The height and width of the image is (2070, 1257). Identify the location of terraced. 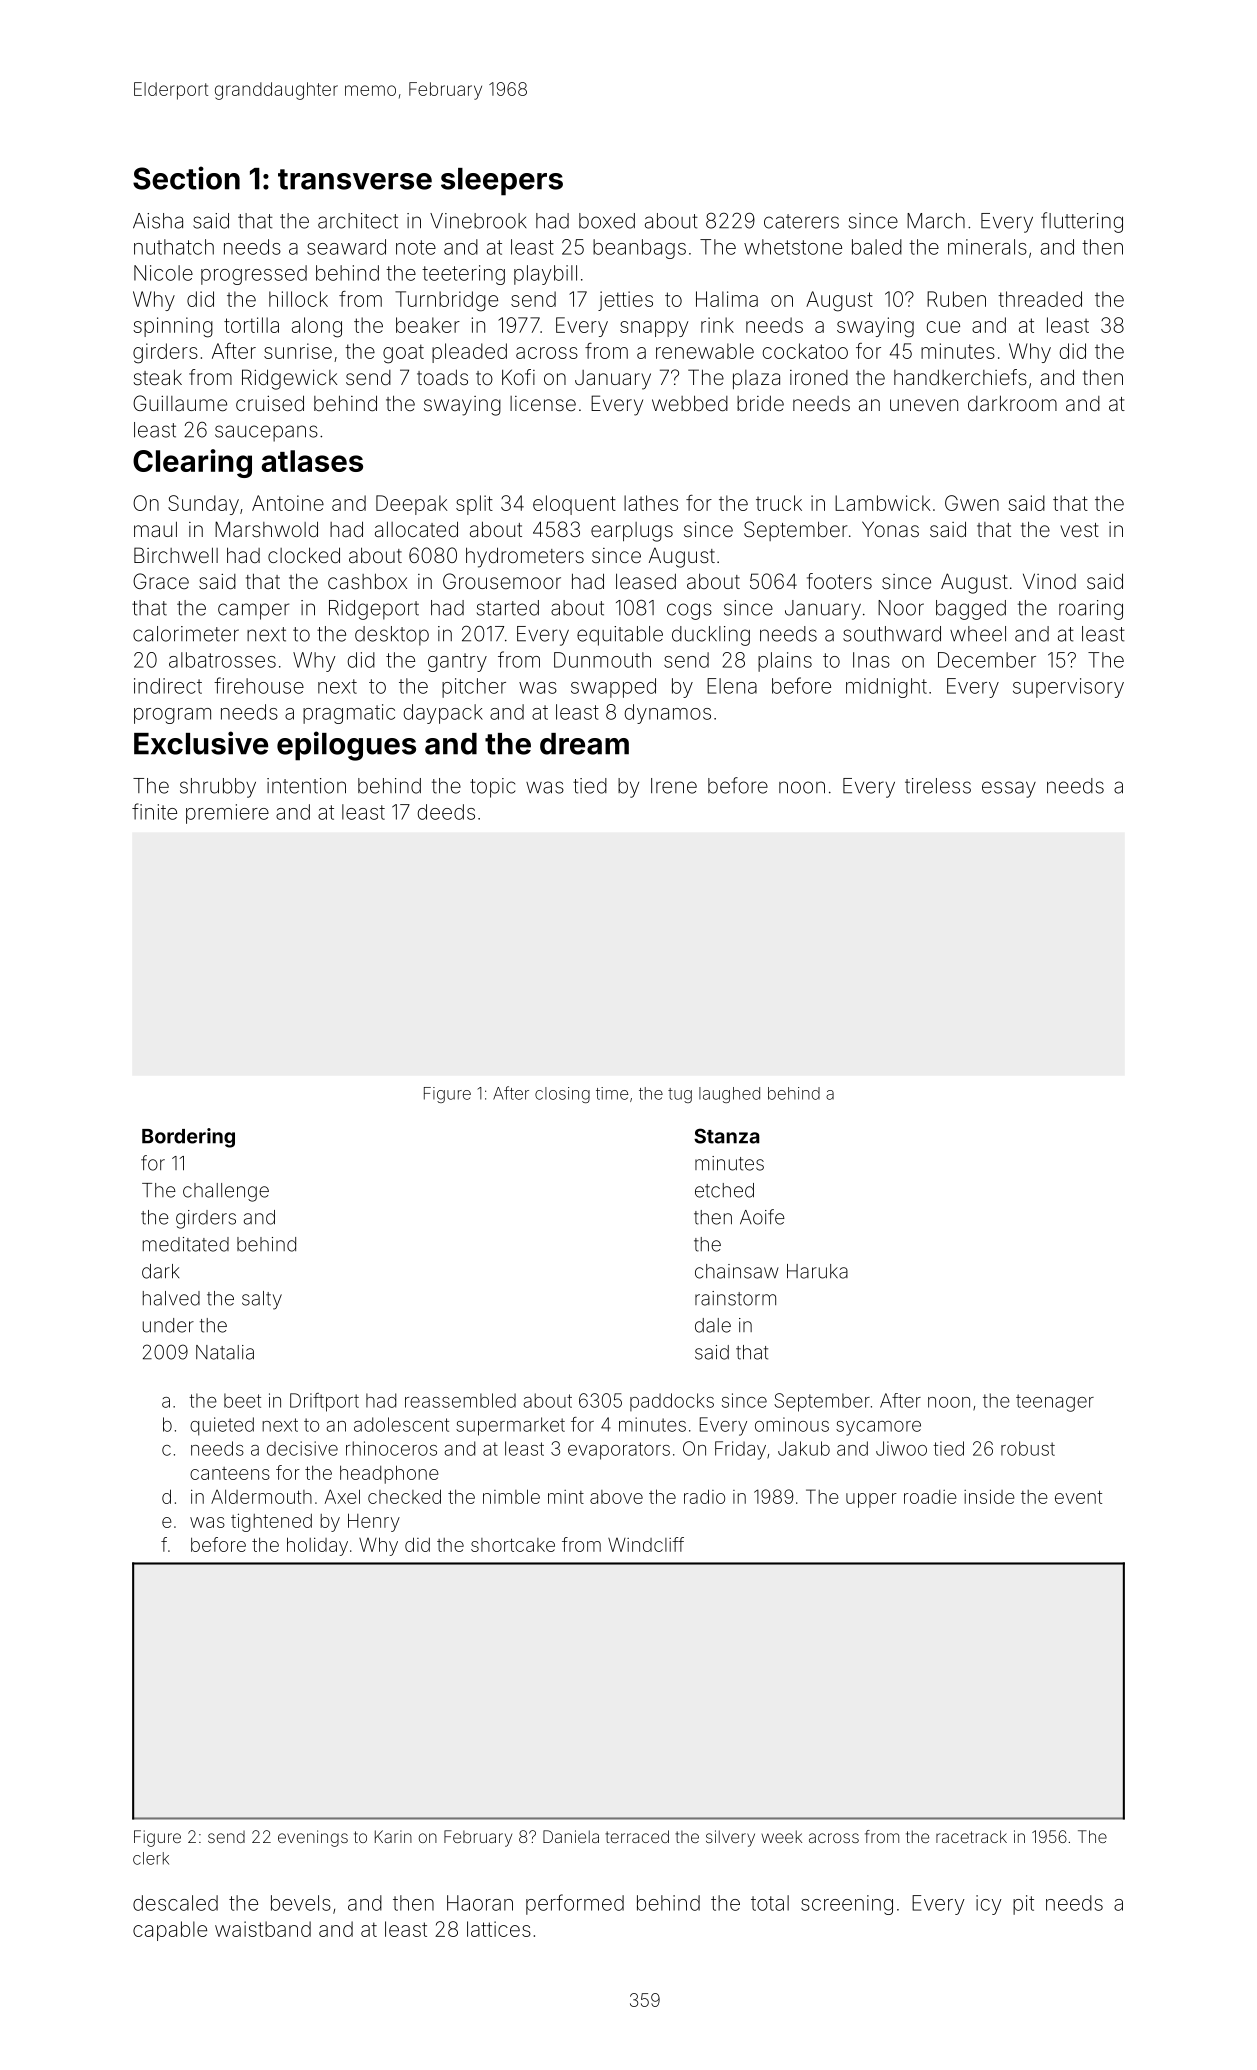
(637, 1836).
